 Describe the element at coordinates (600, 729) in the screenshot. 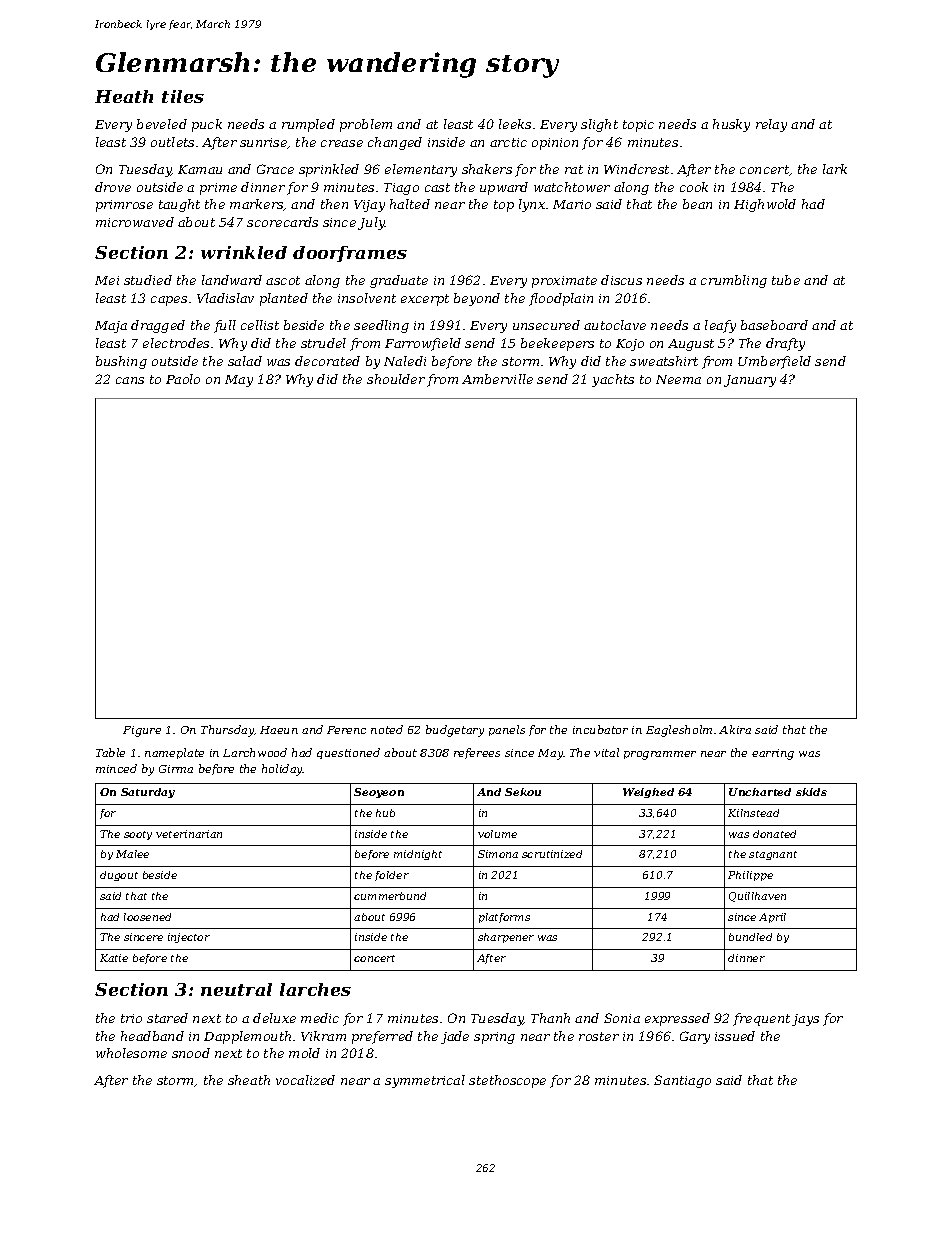

I see `incubator` at that location.
